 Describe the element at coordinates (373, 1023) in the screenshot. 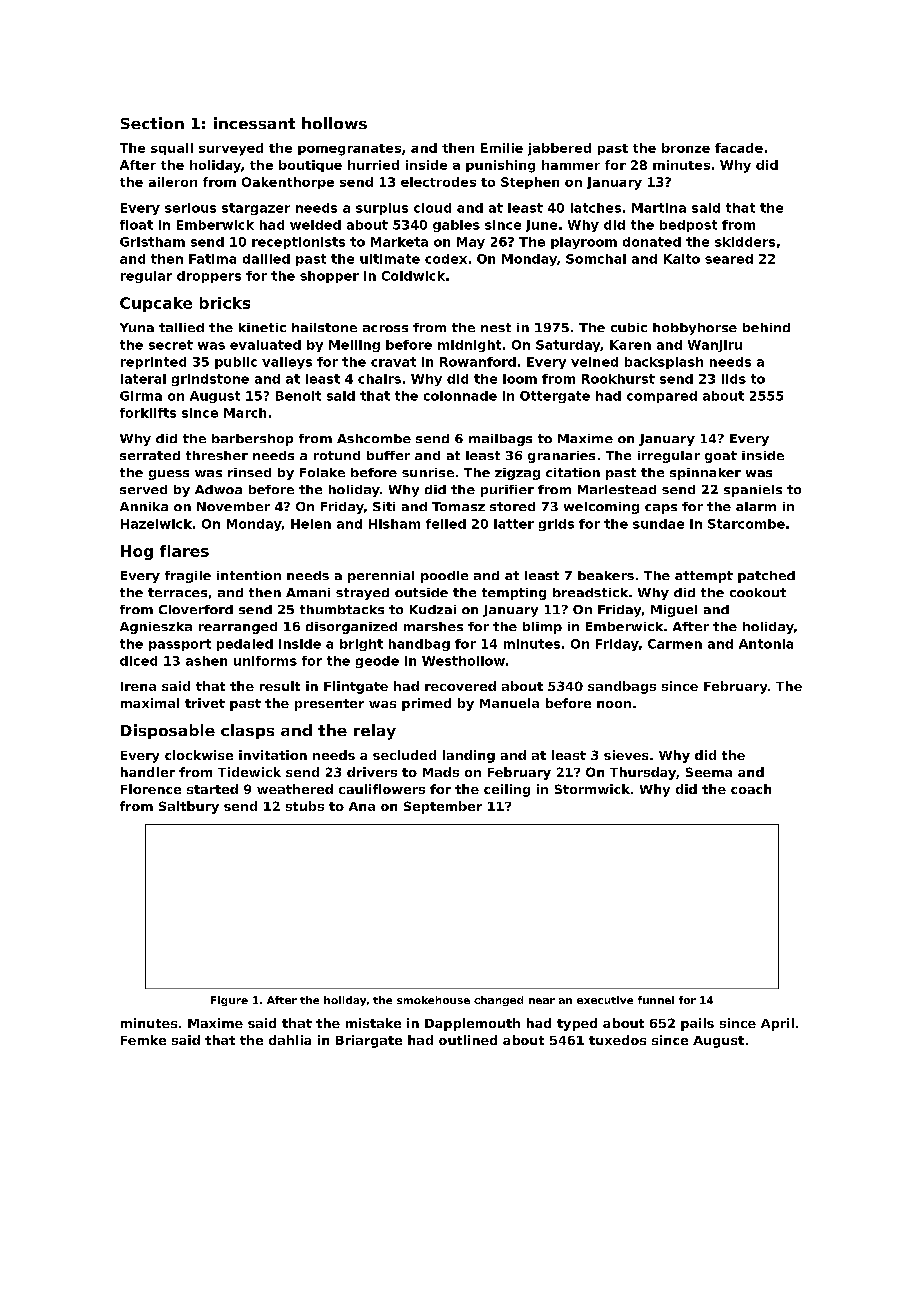

I see `mistake` at that location.
